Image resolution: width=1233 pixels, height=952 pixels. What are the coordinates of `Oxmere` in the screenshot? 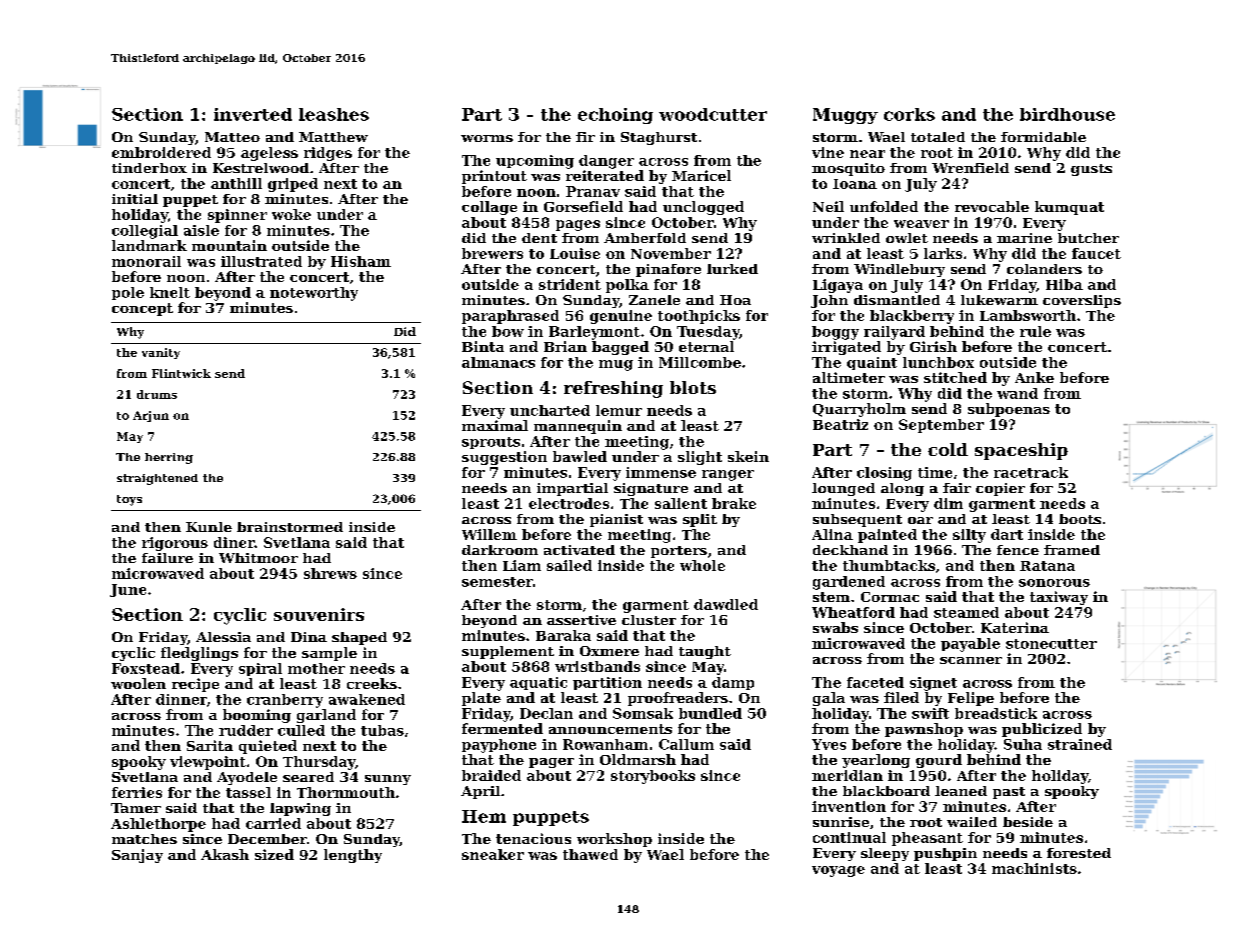 It's located at (609, 651).
